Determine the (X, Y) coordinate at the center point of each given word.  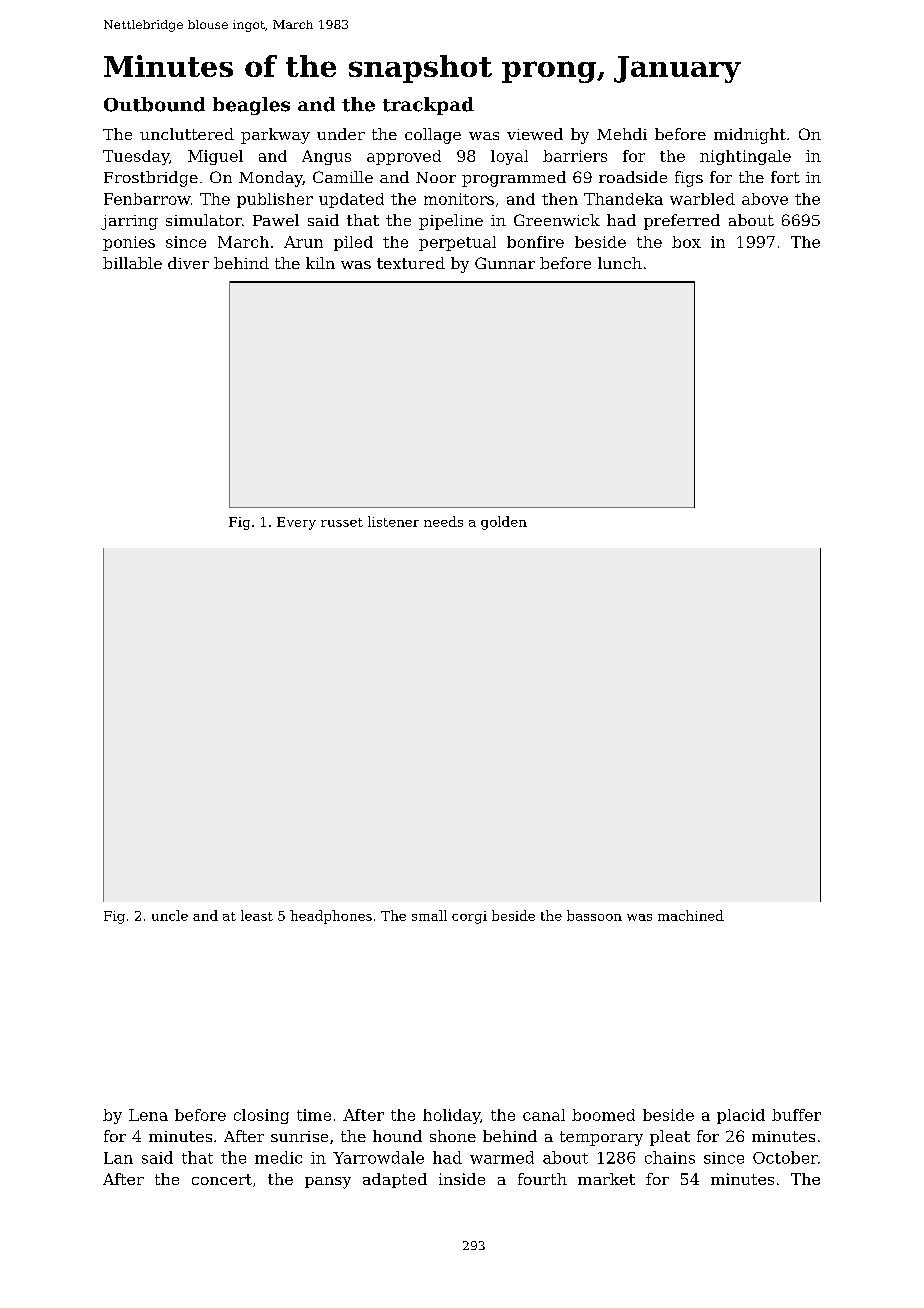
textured (411, 263)
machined (691, 915)
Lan (118, 1158)
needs (443, 521)
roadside (633, 177)
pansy (328, 1183)
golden (504, 523)
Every (296, 523)
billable (132, 263)
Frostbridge (151, 179)
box (686, 242)
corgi (469, 917)
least (257, 915)
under (341, 134)
